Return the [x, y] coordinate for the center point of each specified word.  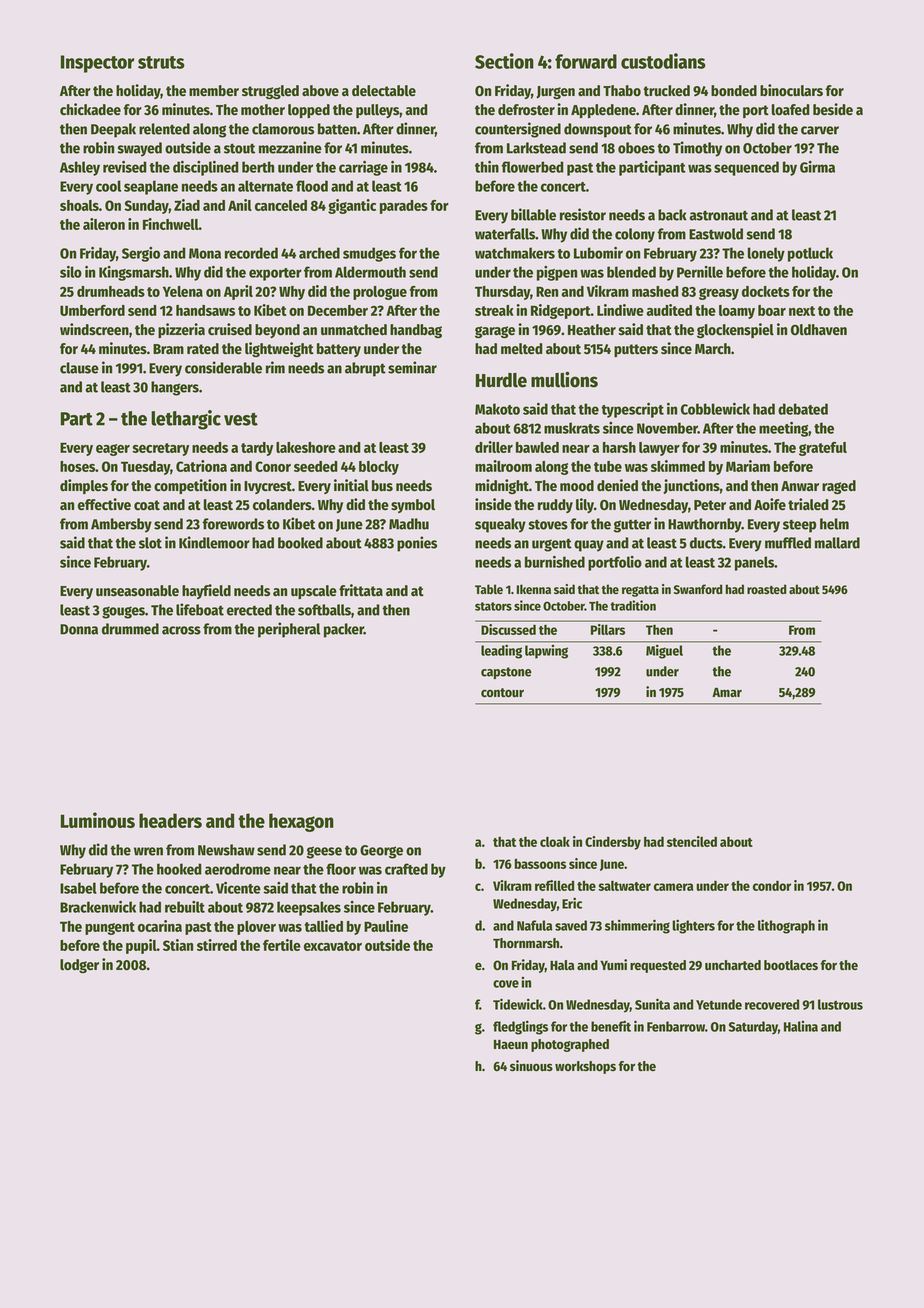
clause [79, 368]
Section [504, 61]
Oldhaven [819, 330]
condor [772, 886]
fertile [282, 945]
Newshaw [226, 850]
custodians [663, 61]
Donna [79, 629]
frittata [361, 590]
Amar [727, 693]
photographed [570, 1045]
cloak [555, 842]
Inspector [97, 64]
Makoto [497, 409]
